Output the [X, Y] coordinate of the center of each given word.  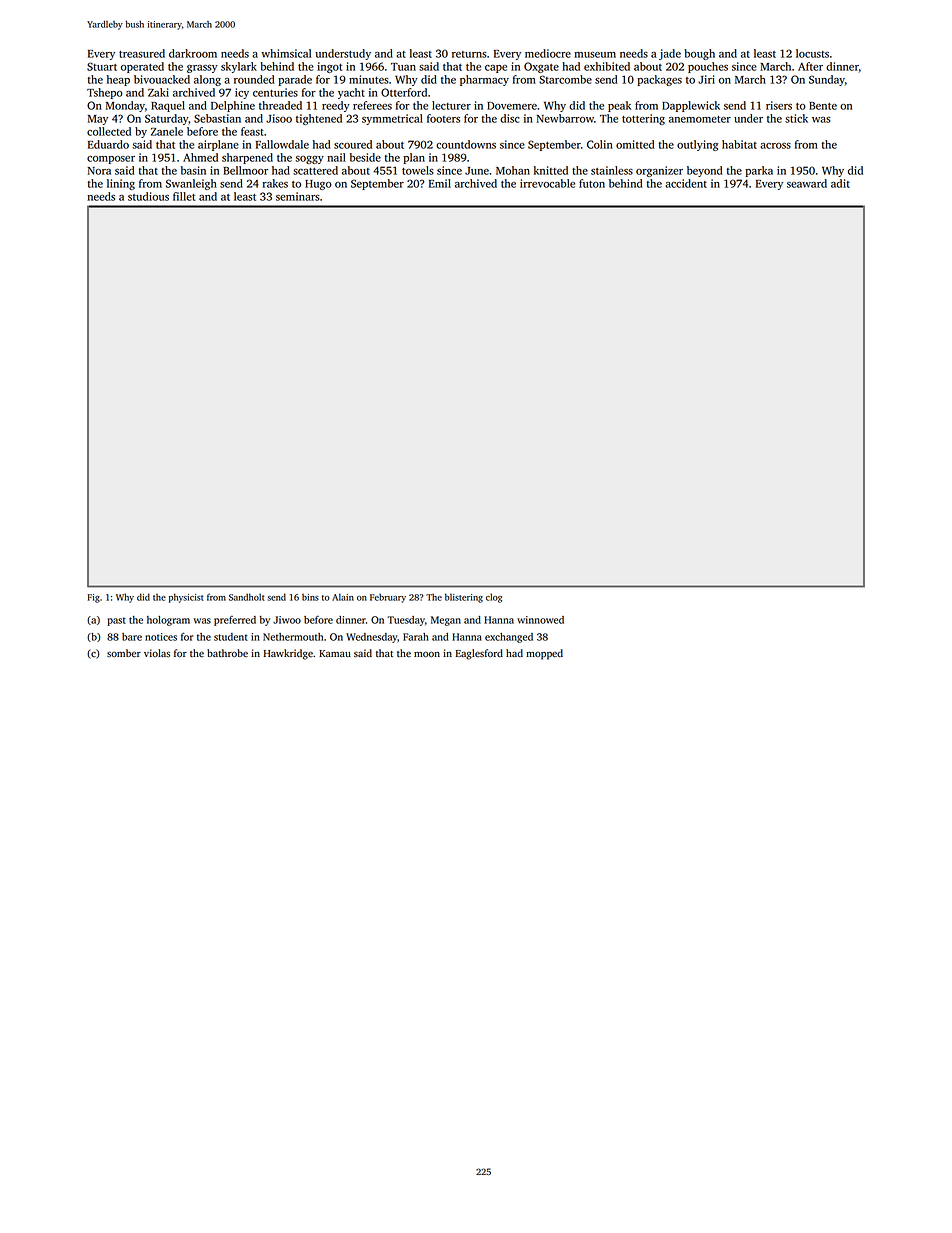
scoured [353, 144]
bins [310, 597]
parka [759, 171]
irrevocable [547, 183]
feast [252, 131]
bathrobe [227, 653]
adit [840, 183]
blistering [464, 598]
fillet [184, 196]
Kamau [335, 653]
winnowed [540, 620]
